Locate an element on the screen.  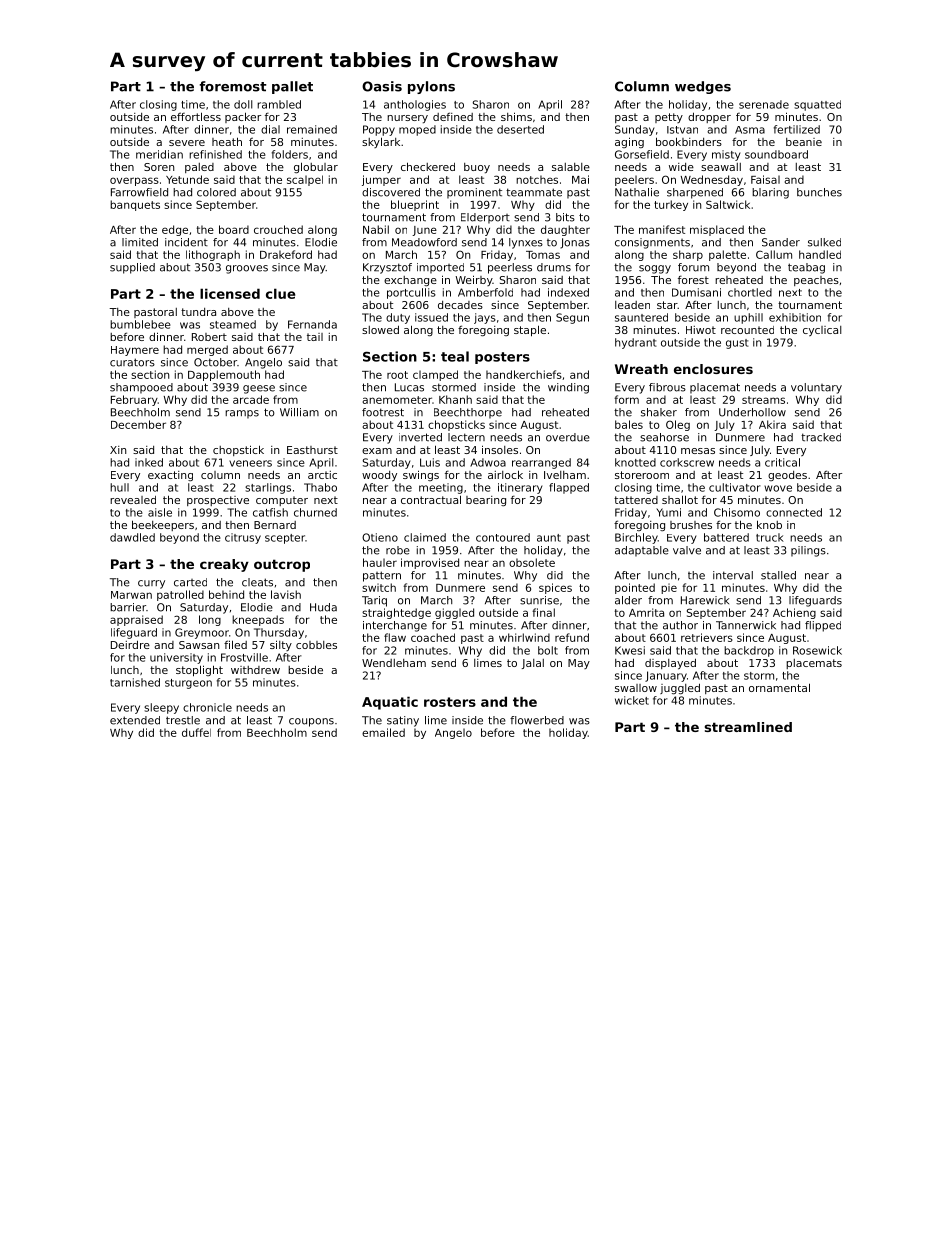
lithograph is located at coordinates (213, 255).
